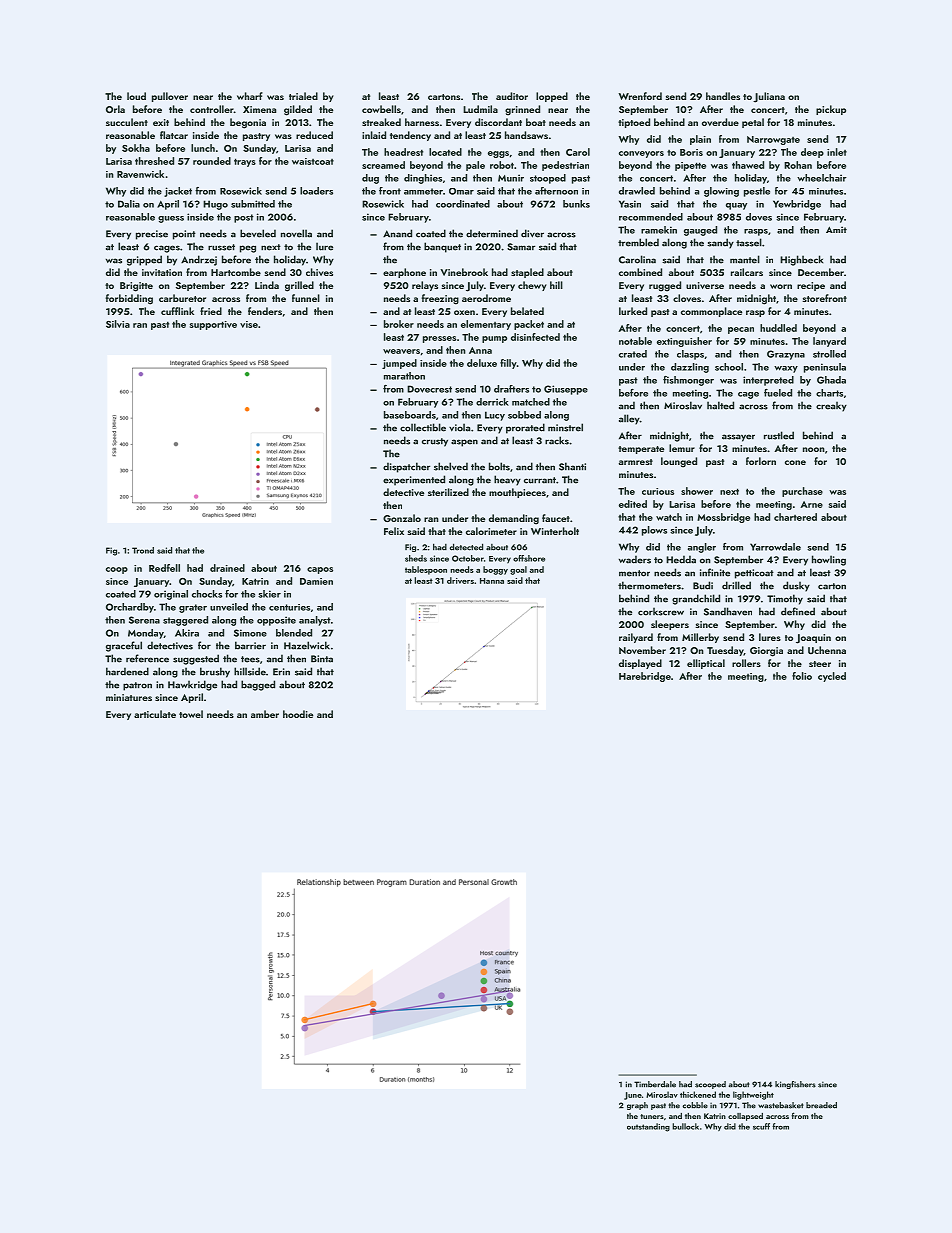 The width and height of the screenshot is (952, 1233). I want to click on forlorn, so click(761, 461).
